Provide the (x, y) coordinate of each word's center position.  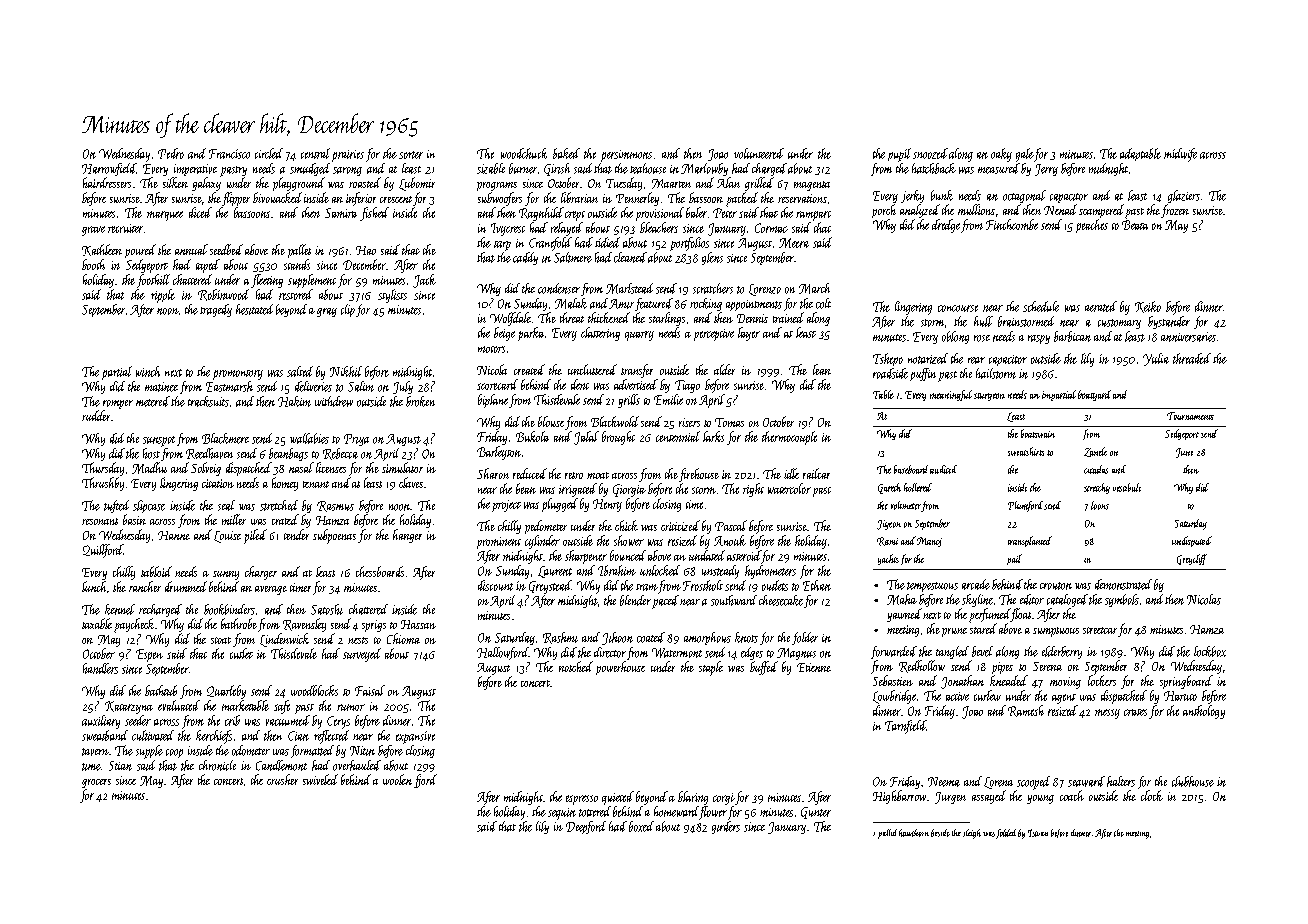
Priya (356, 440)
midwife (1180, 155)
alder (724, 369)
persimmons (626, 156)
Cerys (338, 722)
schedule (1041, 306)
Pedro (171, 153)
